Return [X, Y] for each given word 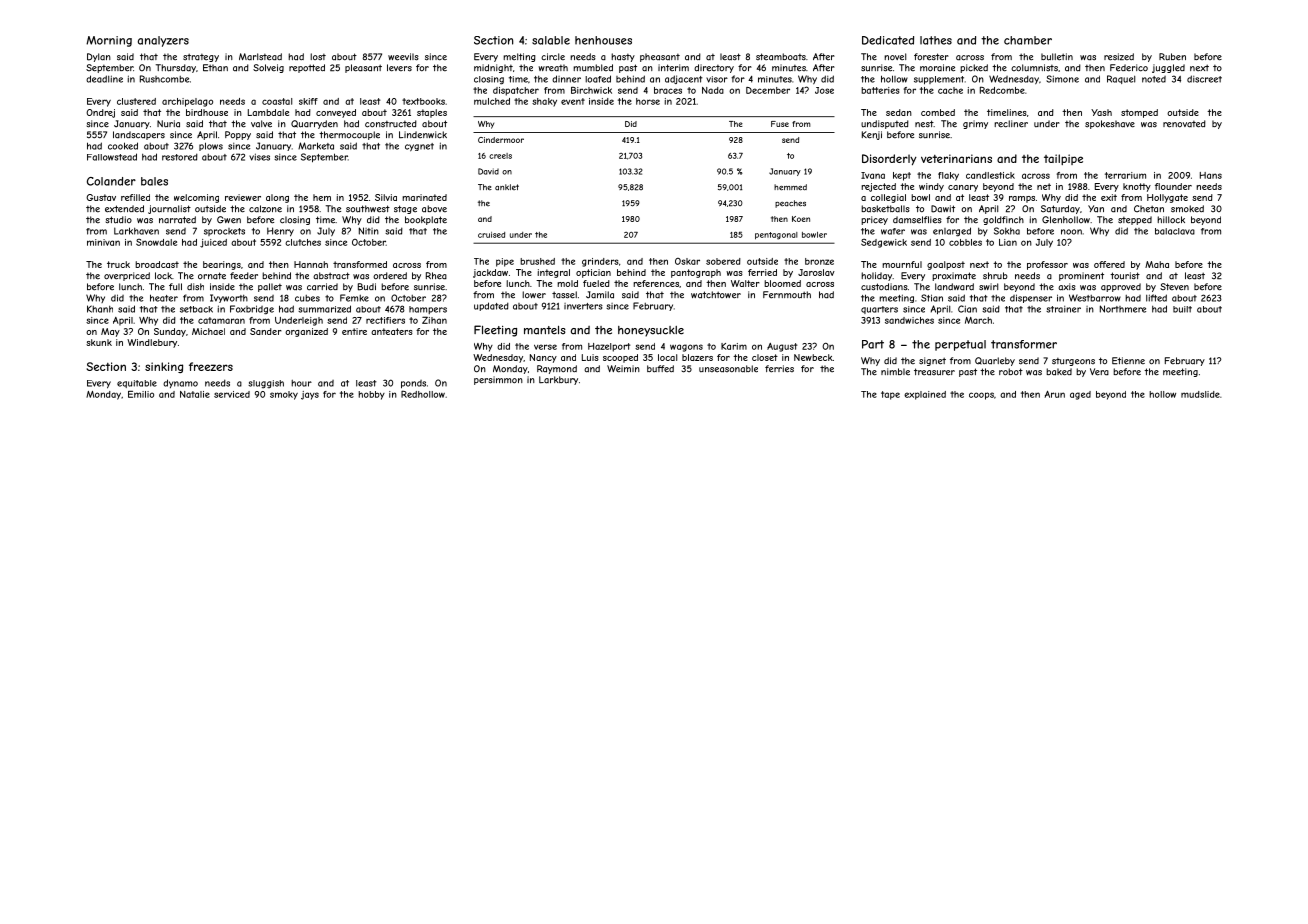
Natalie [195, 394]
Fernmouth [787, 295]
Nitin [369, 231]
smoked [1187, 208]
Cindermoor [501, 140]
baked [1059, 372]
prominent [1081, 276]
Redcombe [1002, 90]
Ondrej [100, 113]
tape [890, 395]
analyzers [163, 41]
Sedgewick [884, 243]
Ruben [1172, 57]
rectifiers [385, 320]
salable [551, 40]
